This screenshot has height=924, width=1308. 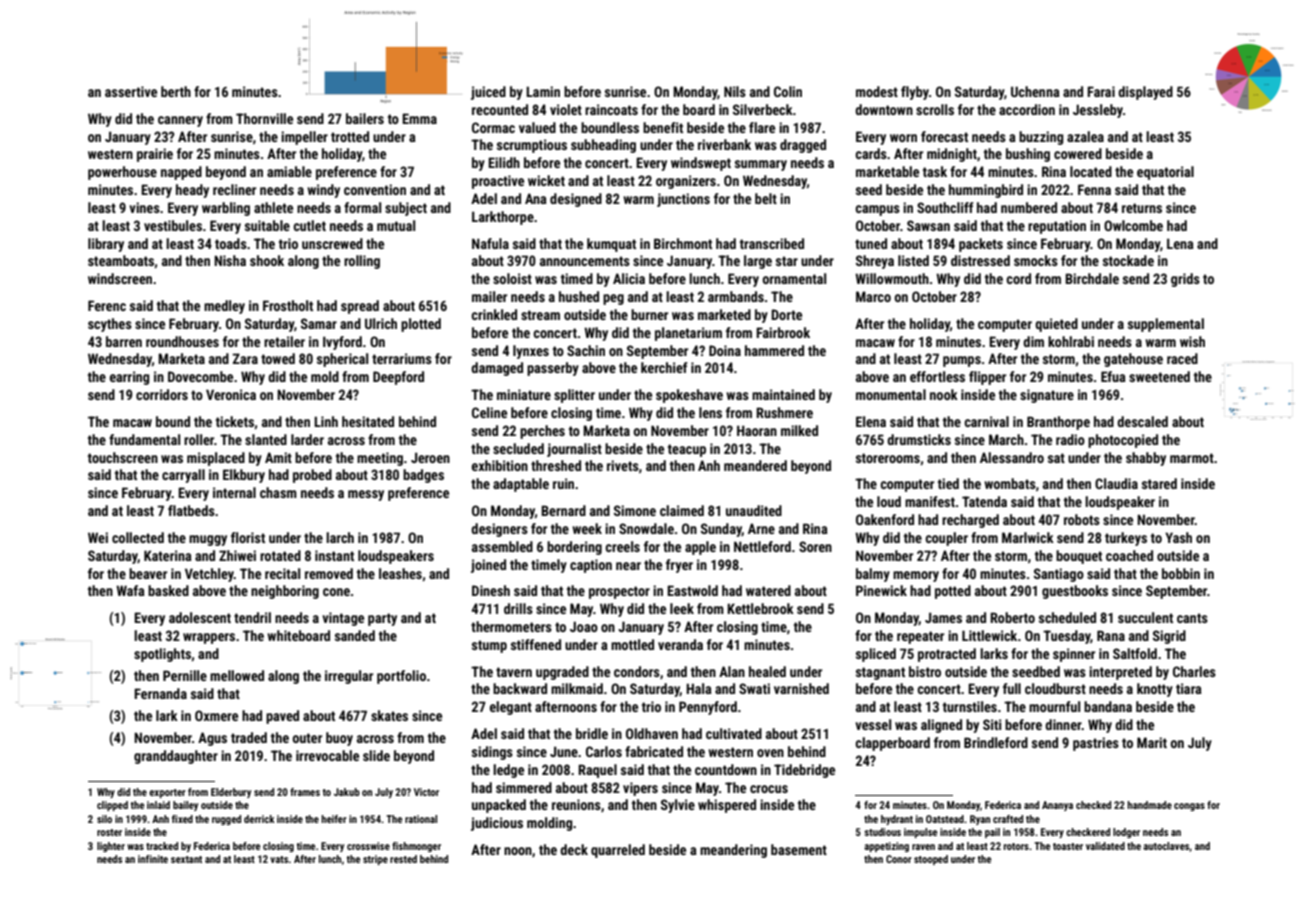 I want to click on Amit, so click(x=278, y=457).
